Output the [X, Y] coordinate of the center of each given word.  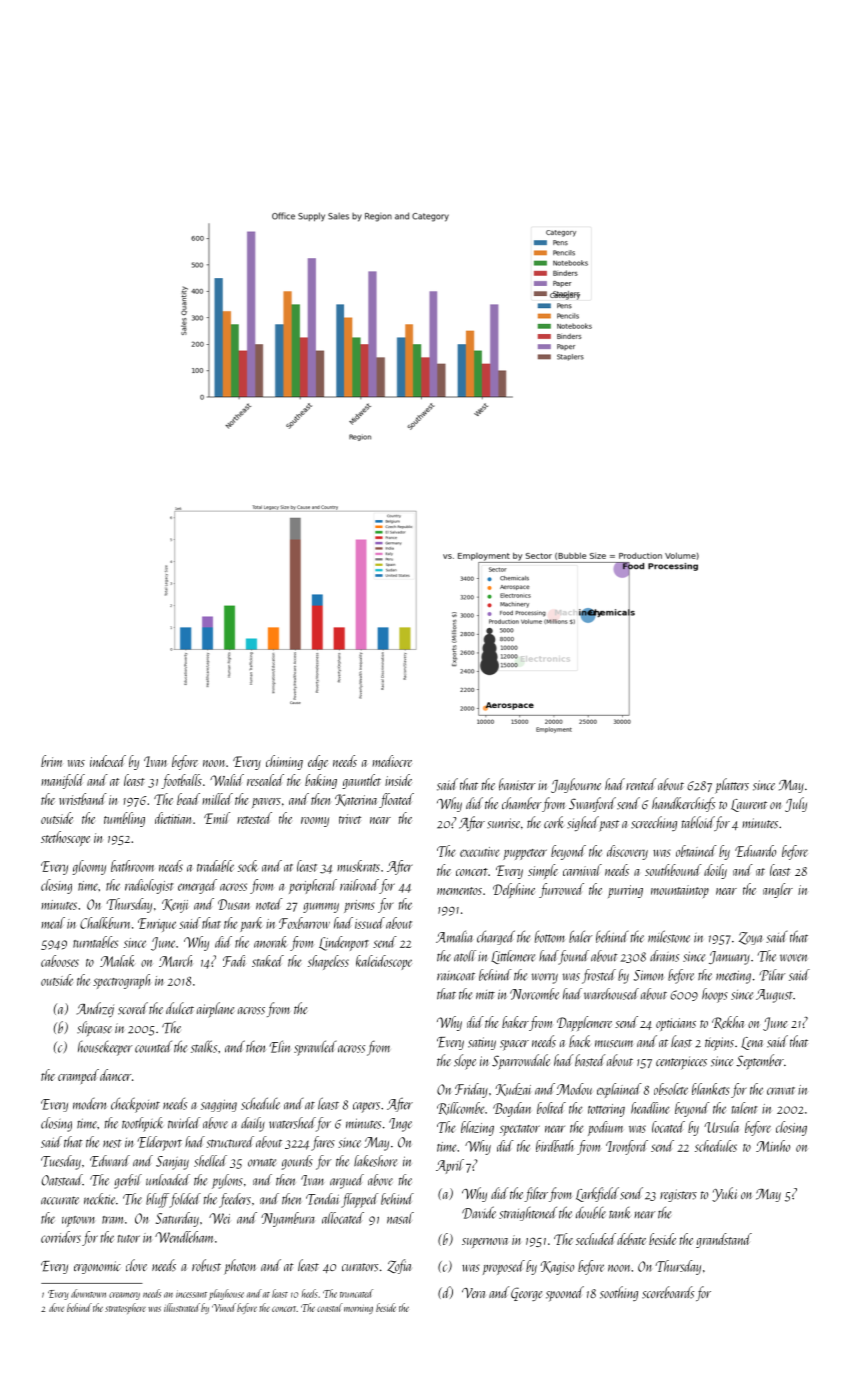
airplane [215, 1009]
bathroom [132, 866]
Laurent [749, 805]
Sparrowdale [521, 1062]
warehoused [611, 994]
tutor [129, 1239]
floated [396, 800]
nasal [400, 1218]
